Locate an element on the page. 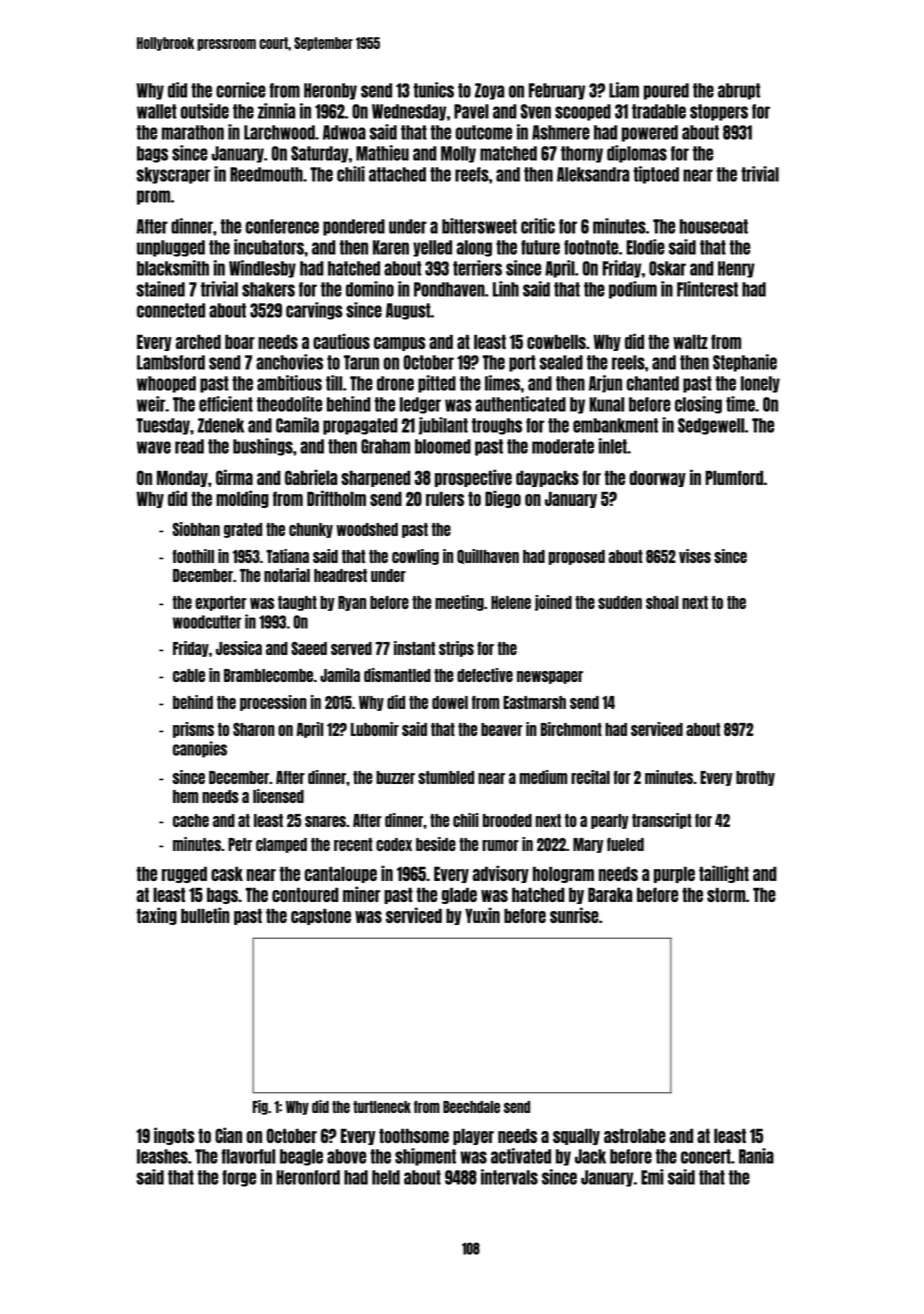 This image has height=1314, width=924. leashes is located at coordinates (162, 1156).
